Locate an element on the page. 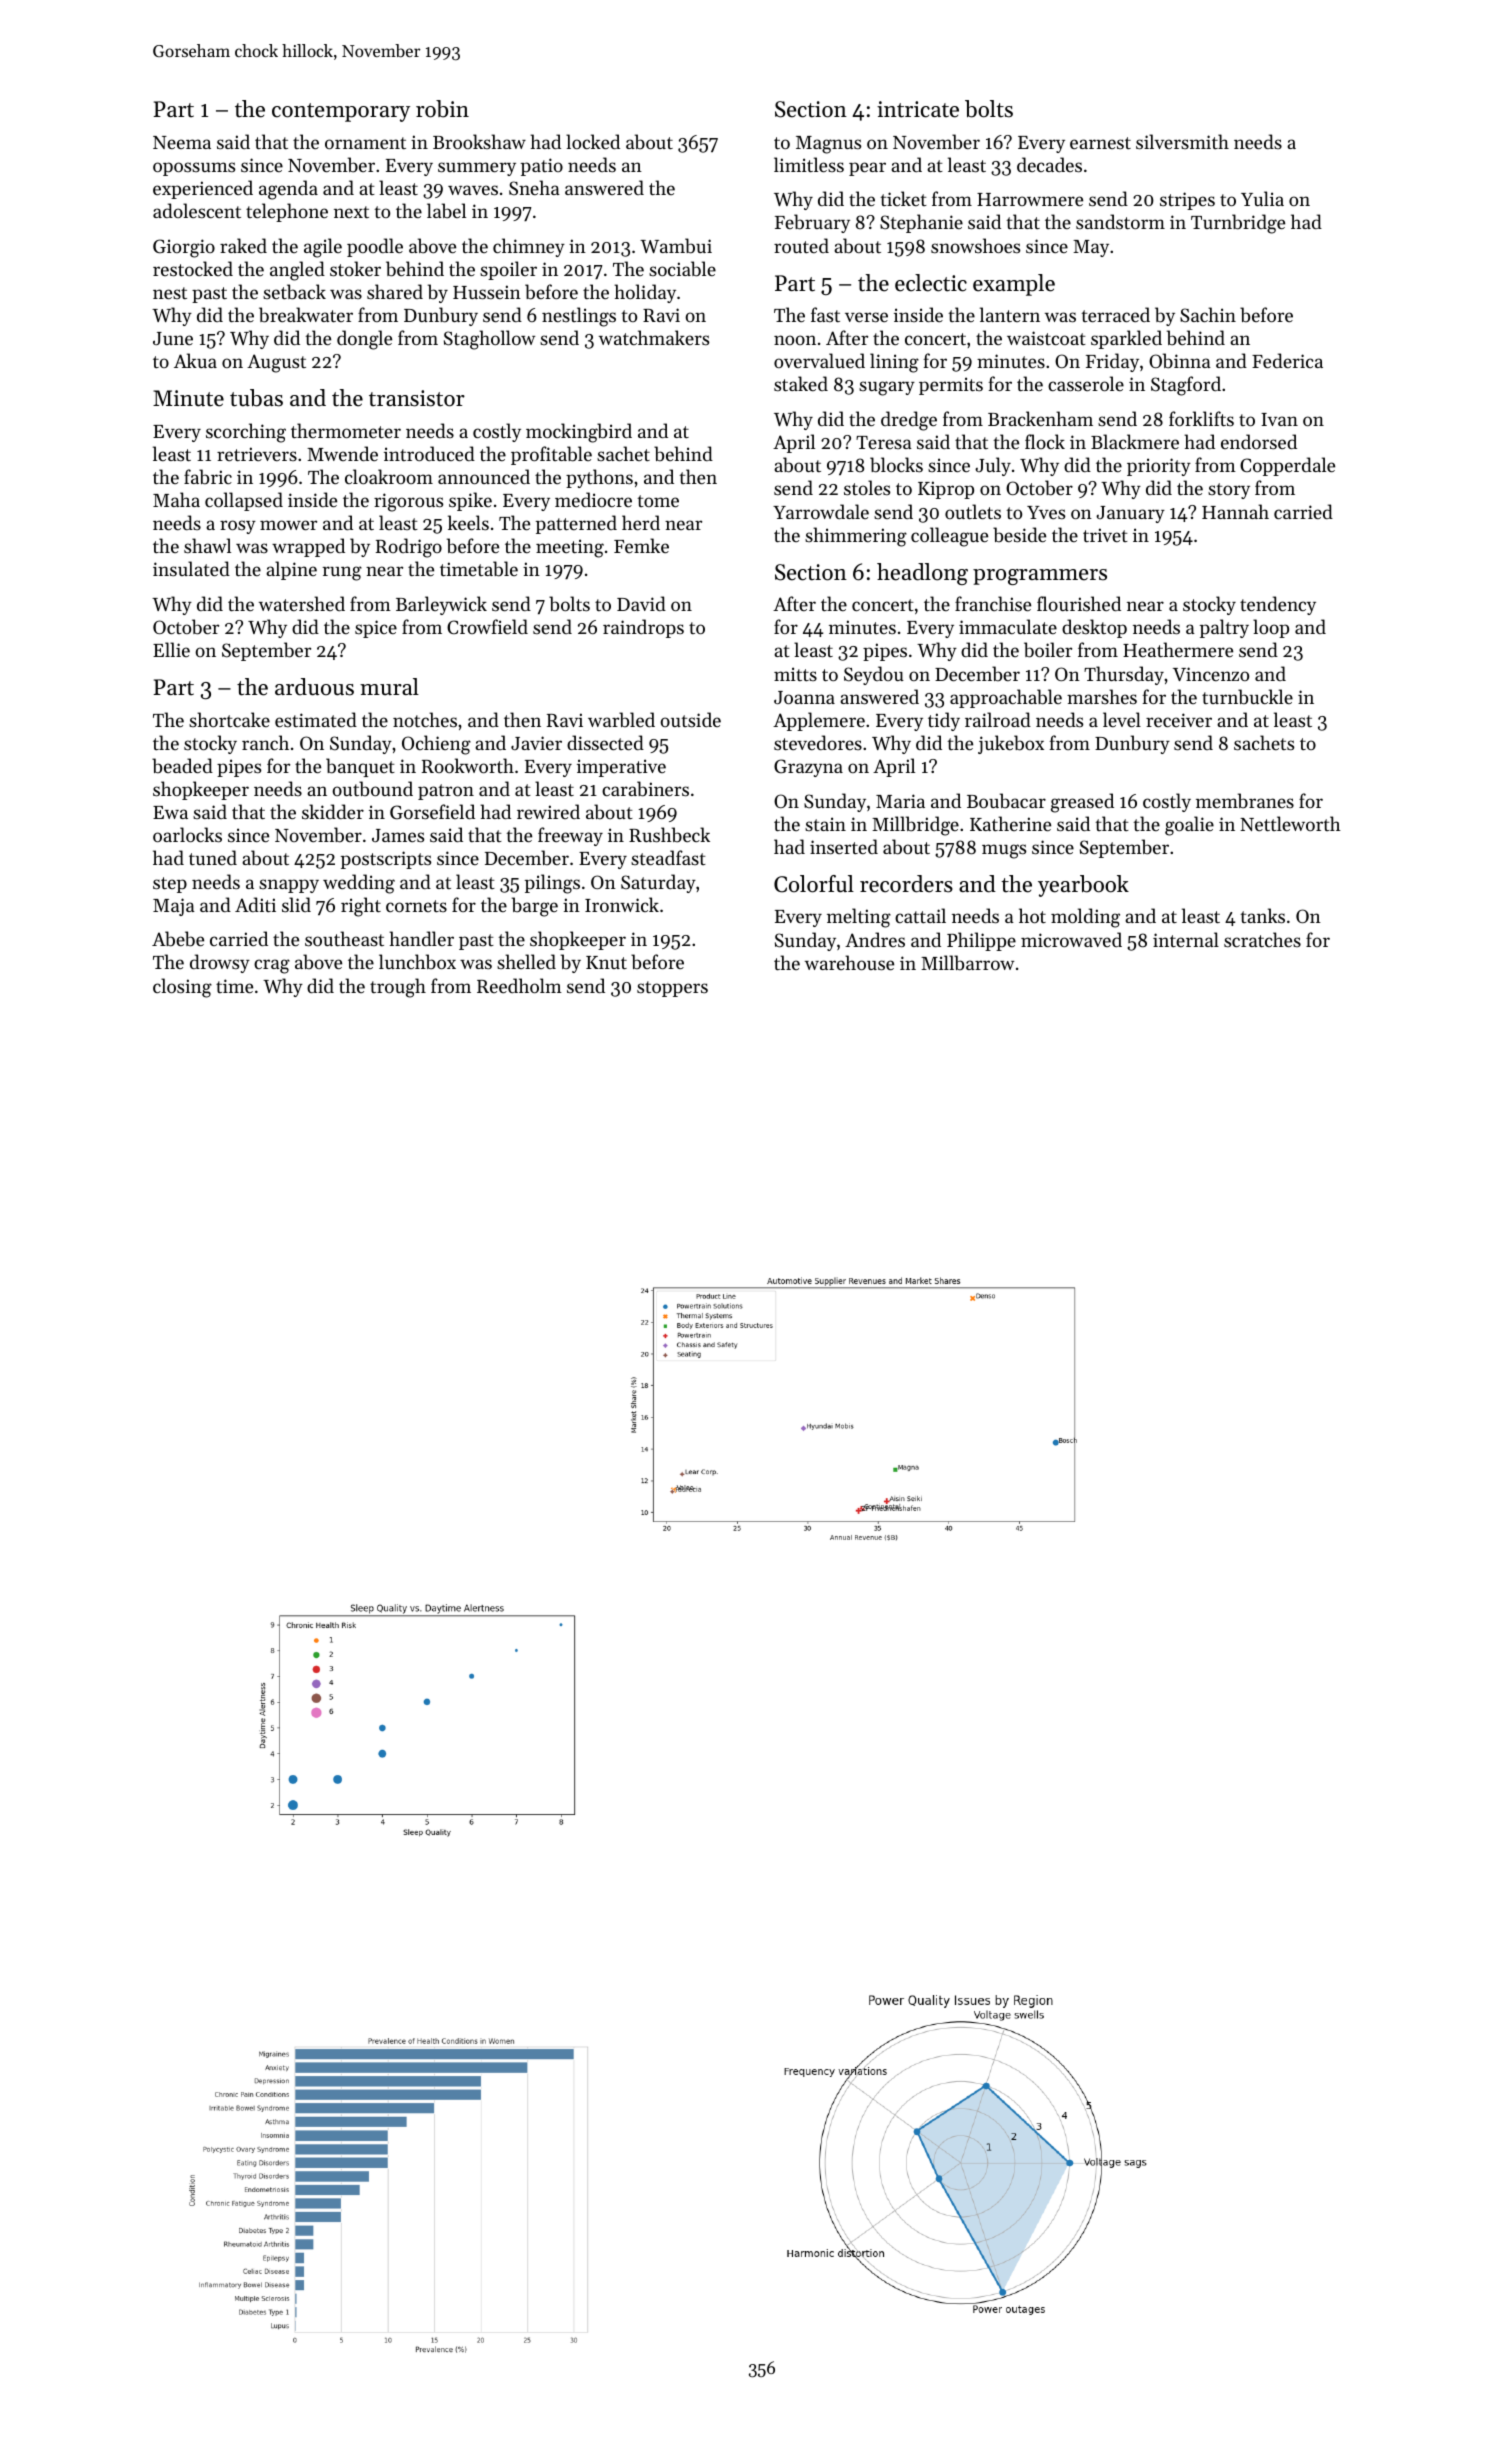 The image size is (1496, 2464). spice is located at coordinates (376, 629).
